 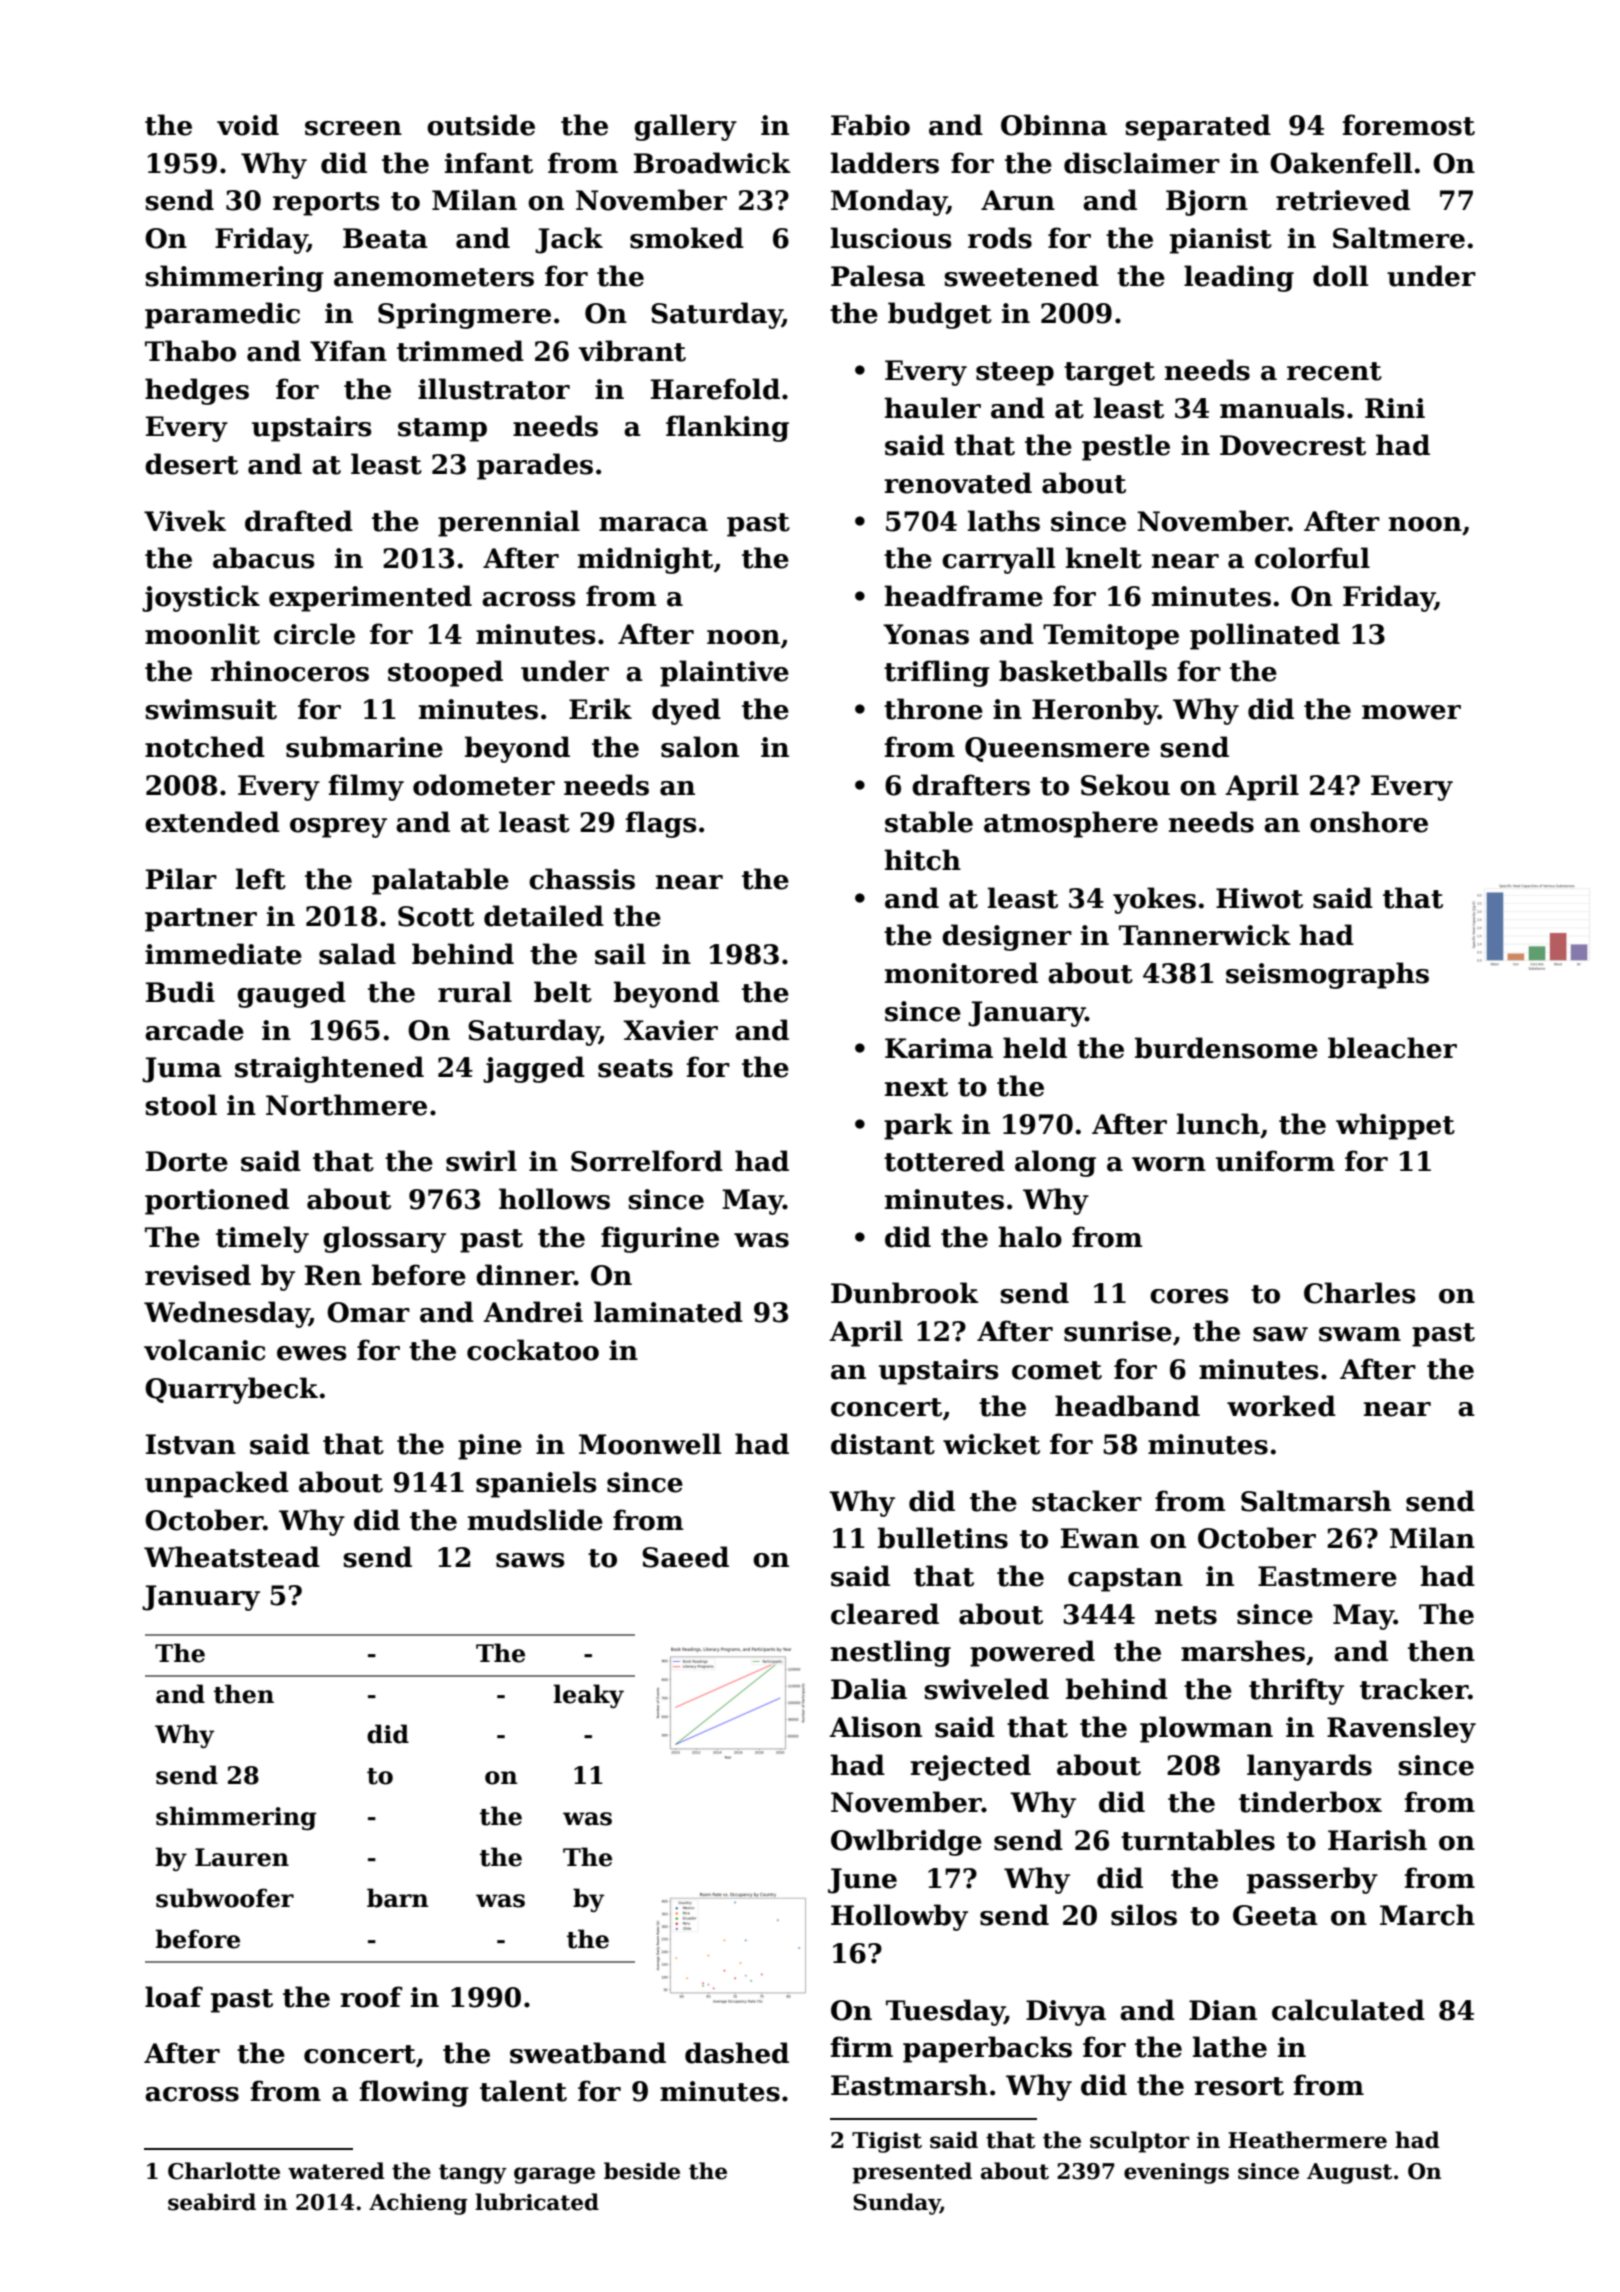 What do you see at coordinates (891, 1653) in the document?
I see `nestling` at bounding box center [891, 1653].
